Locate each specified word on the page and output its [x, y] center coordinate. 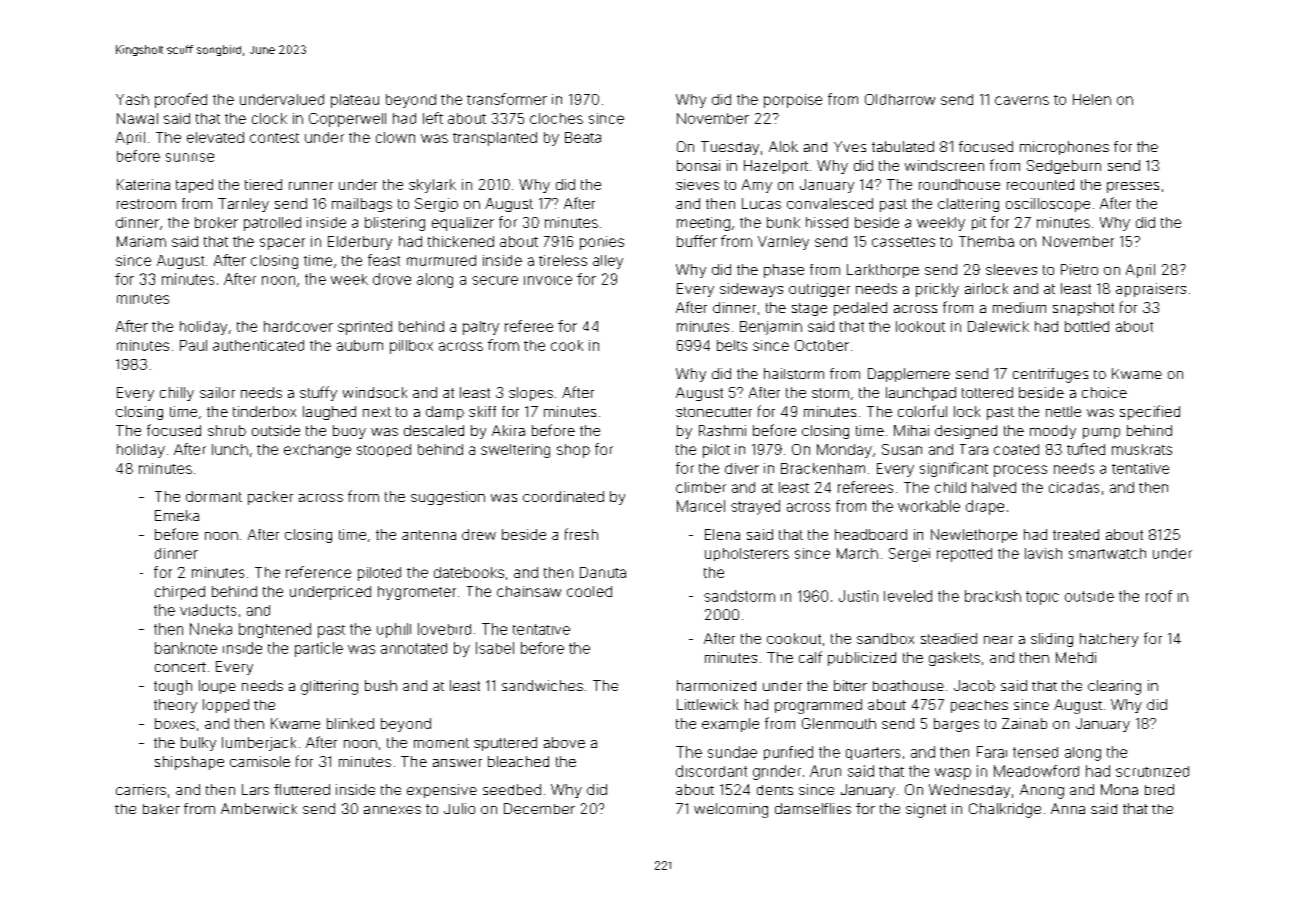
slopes [531, 394]
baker [161, 809]
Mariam [141, 241]
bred [1159, 789]
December [539, 808]
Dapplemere [909, 375]
